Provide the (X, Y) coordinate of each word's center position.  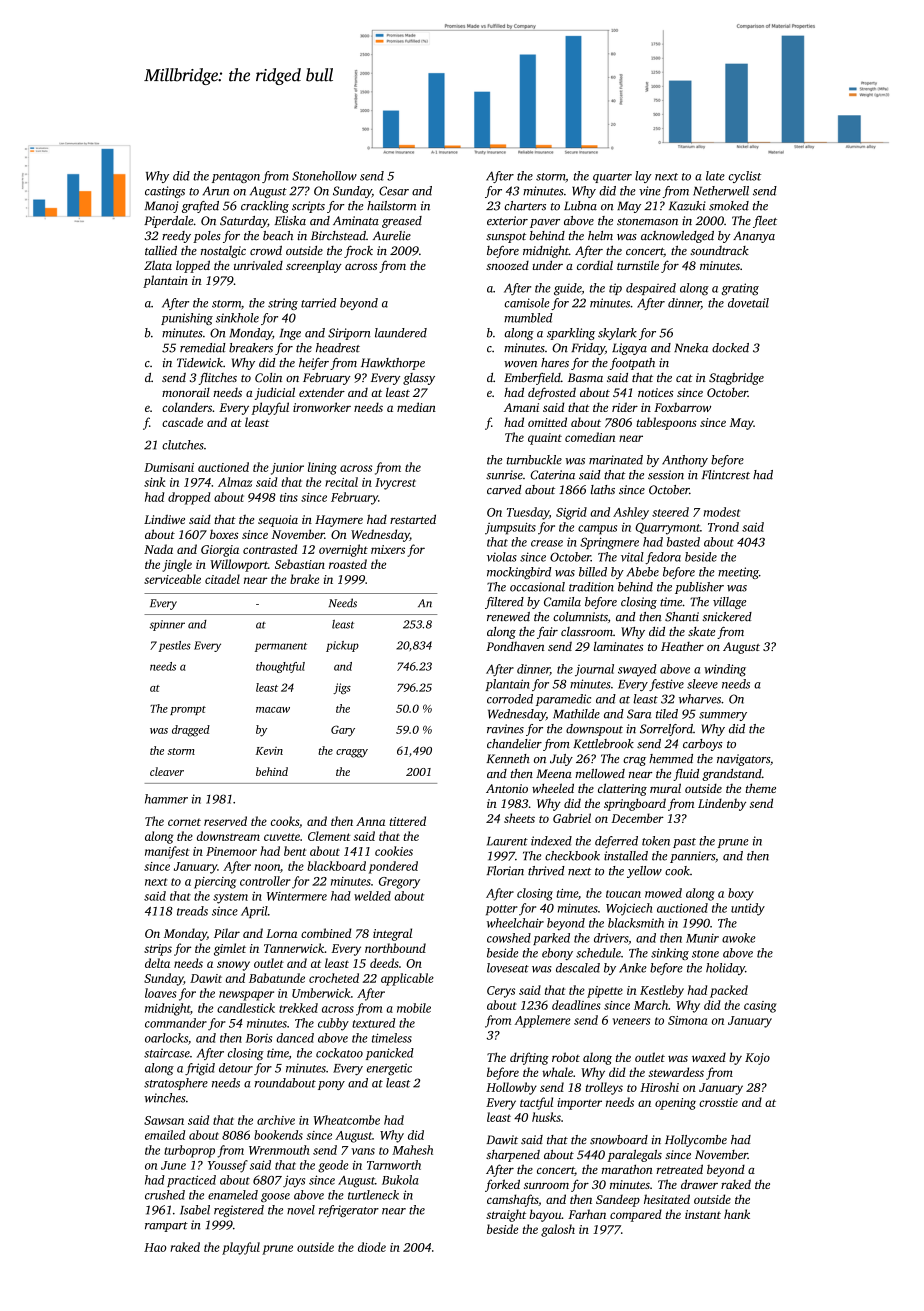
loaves (161, 993)
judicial (275, 393)
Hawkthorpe (393, 364)
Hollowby (511, 1088)
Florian (505, 871)
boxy (741, 894)
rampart (166, 1227)
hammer (166, 799)
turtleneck (373, 1195)
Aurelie (392, 236)
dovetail (748, 303)
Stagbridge (736, 379)
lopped (193, 266)
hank (737, 1214)
